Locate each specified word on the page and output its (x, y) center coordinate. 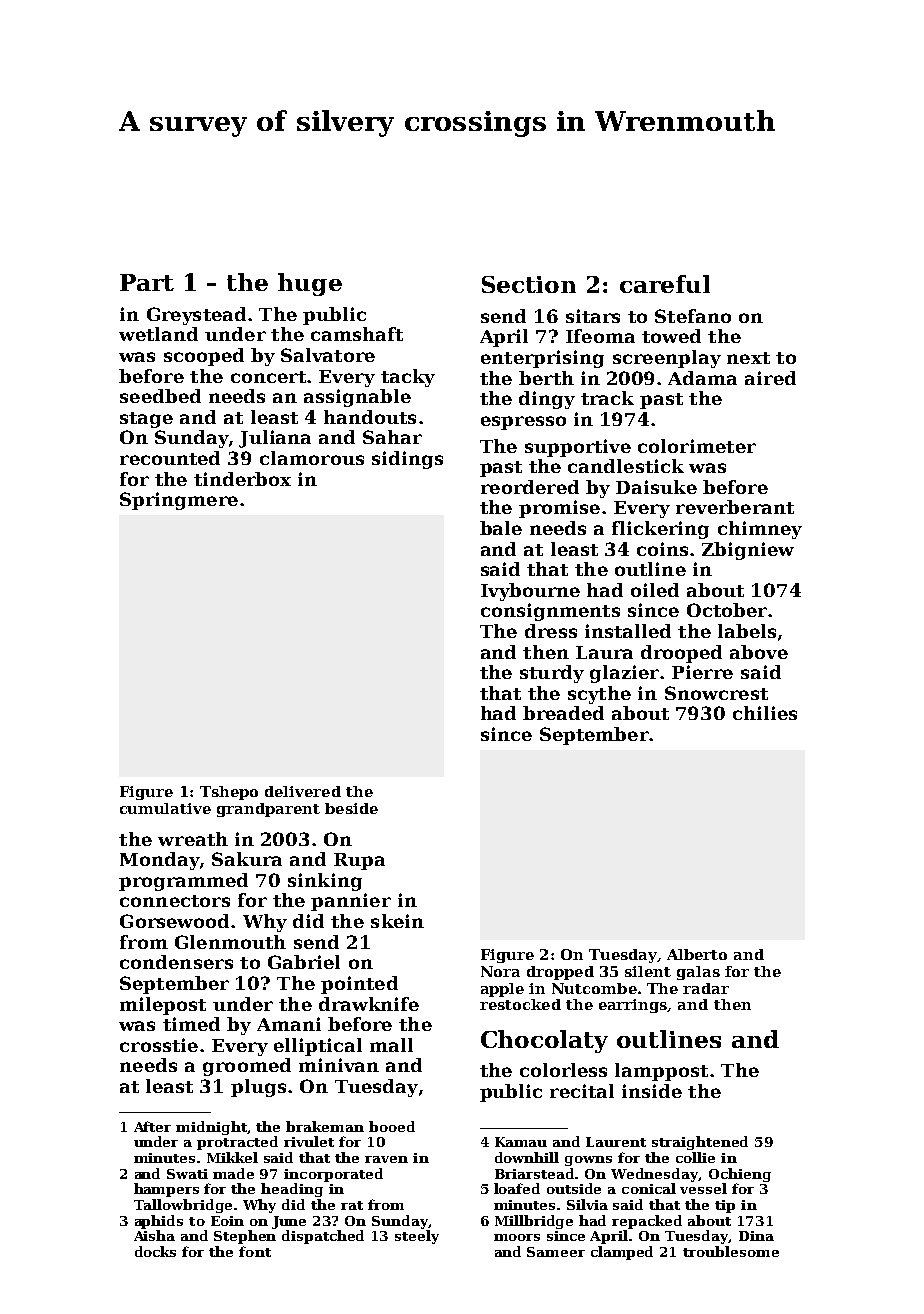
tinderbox (242, 479)
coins (662, 549)
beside (351, 808)
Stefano (693, 316)
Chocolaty (544, 1041)
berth (546, 378)
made (233, 1173)
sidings (407, 460)
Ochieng (740, 1175)
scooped (204, 357)
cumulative (165, 808)
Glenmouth (230, 942)
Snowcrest (716, 693)
